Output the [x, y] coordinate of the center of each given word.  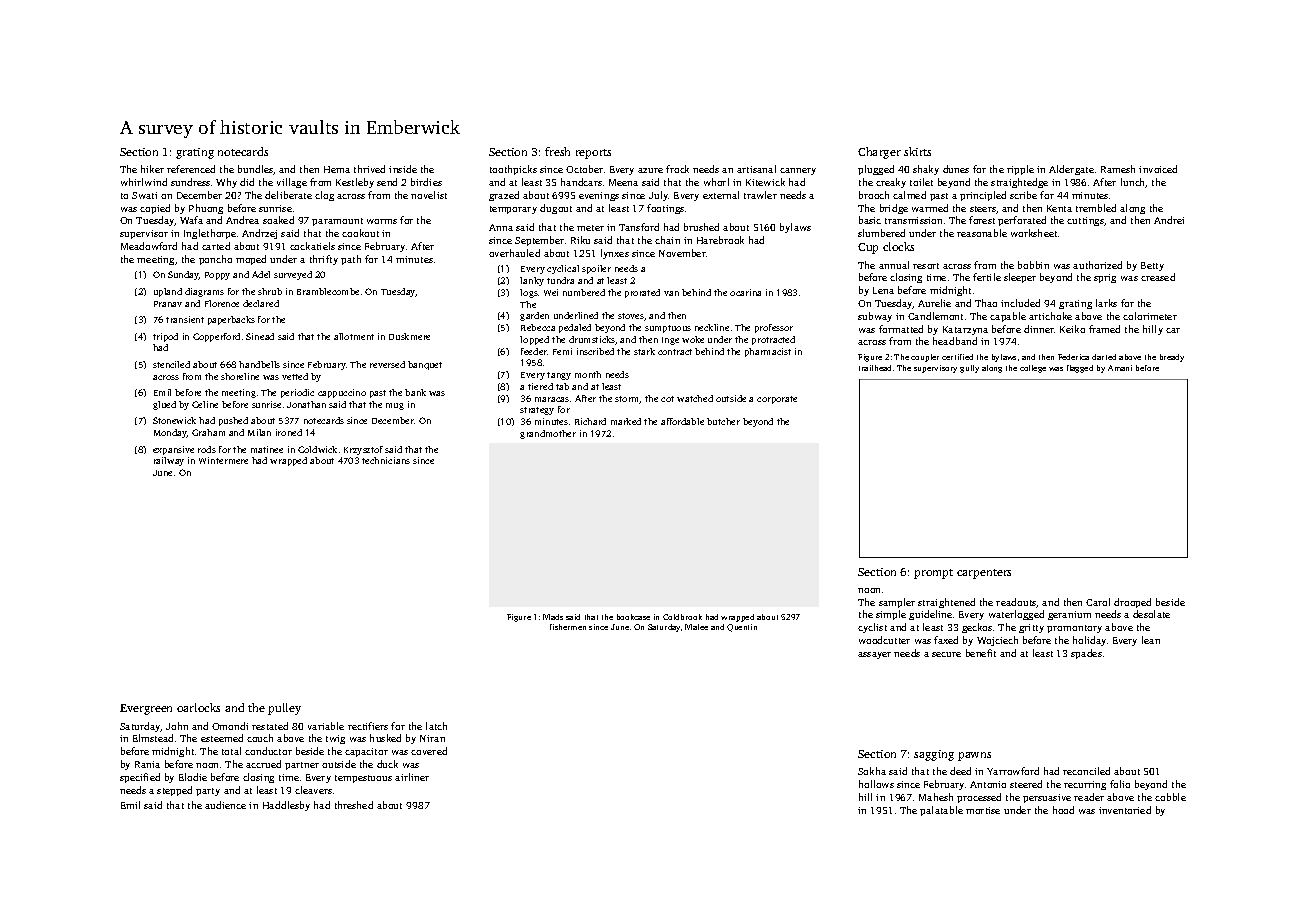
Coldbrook [682, 617]
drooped [1132, 603]
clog [324, 196]
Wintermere [223, 460]
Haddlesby [286, 806]
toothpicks [513, 170]
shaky [926, 170]
